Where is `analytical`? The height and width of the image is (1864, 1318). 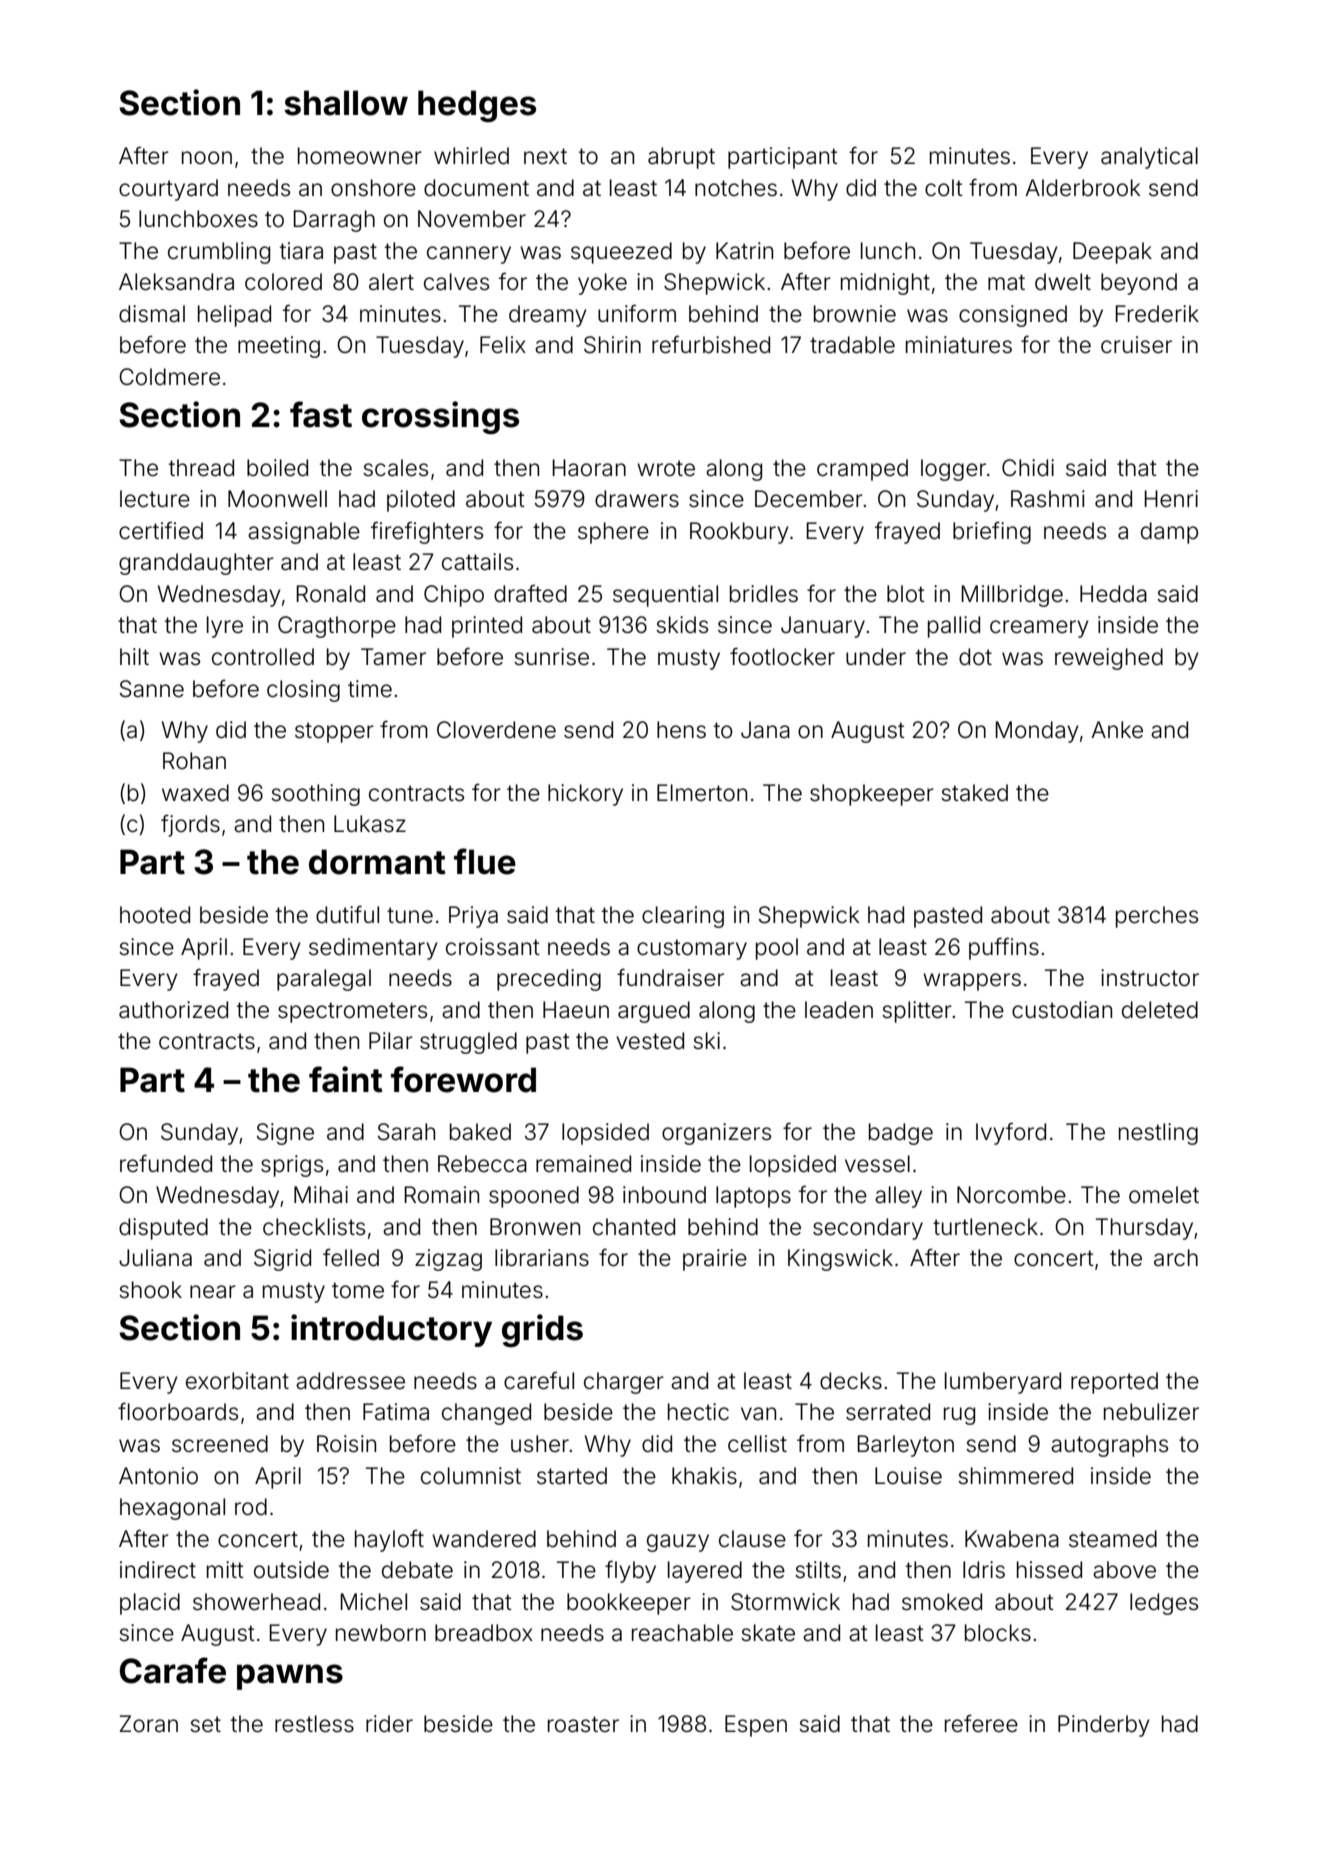
analytical is located at coordinates (1149, 158).
